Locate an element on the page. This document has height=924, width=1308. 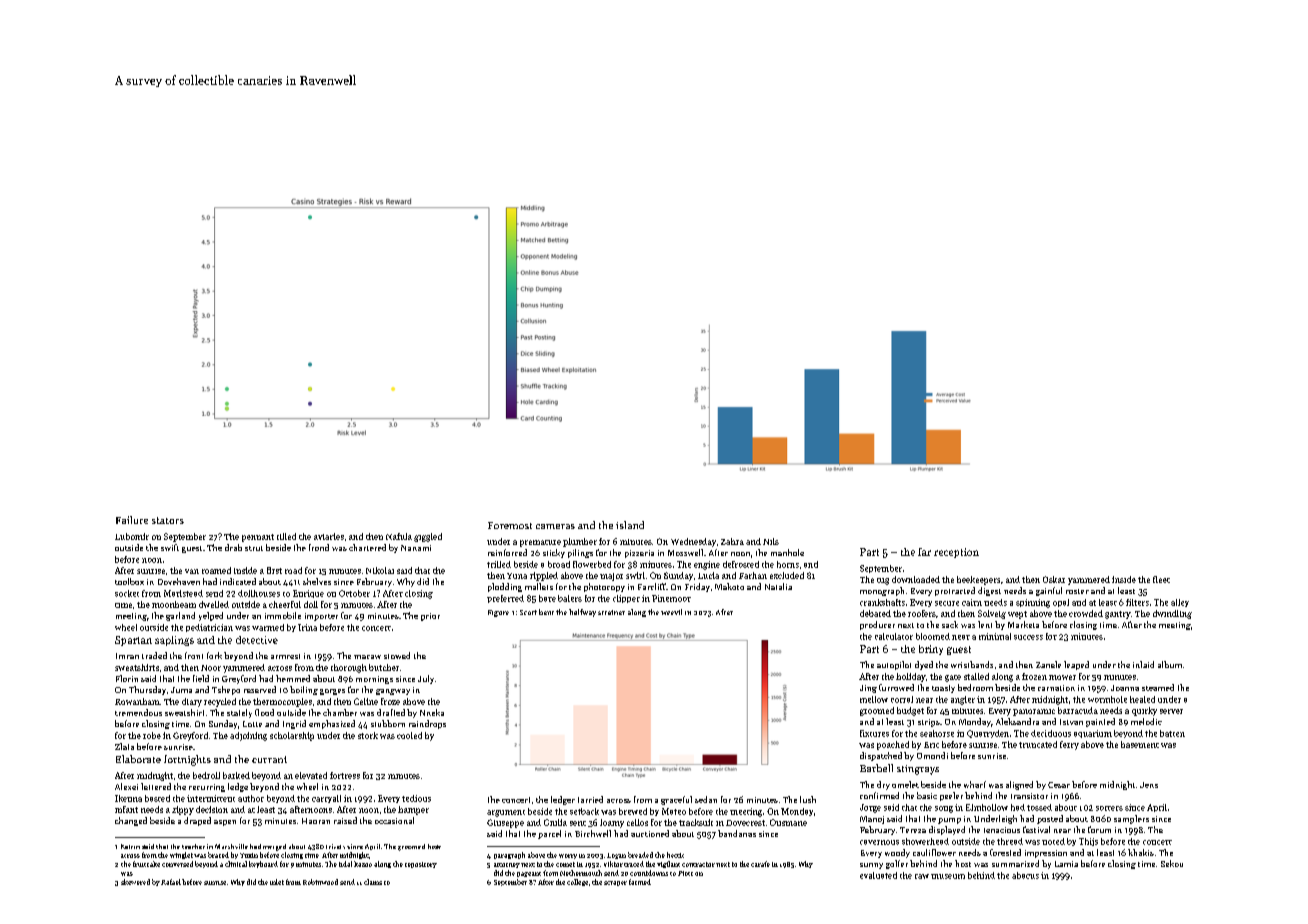
leaped is located at coordinates (1076, 665).
